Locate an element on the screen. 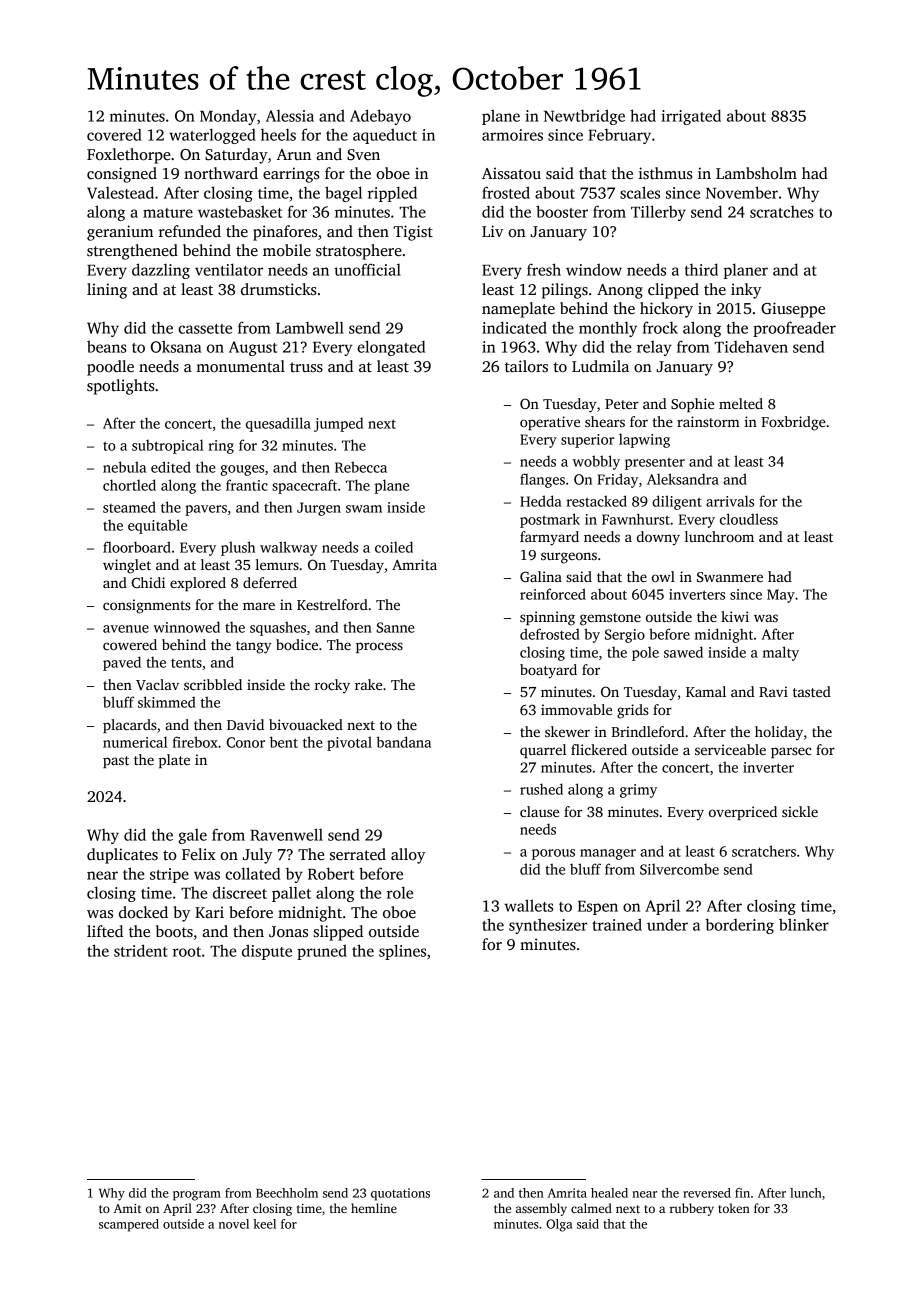 The image size is (924, 1308). sickle is located at coordinates (800, 811).
